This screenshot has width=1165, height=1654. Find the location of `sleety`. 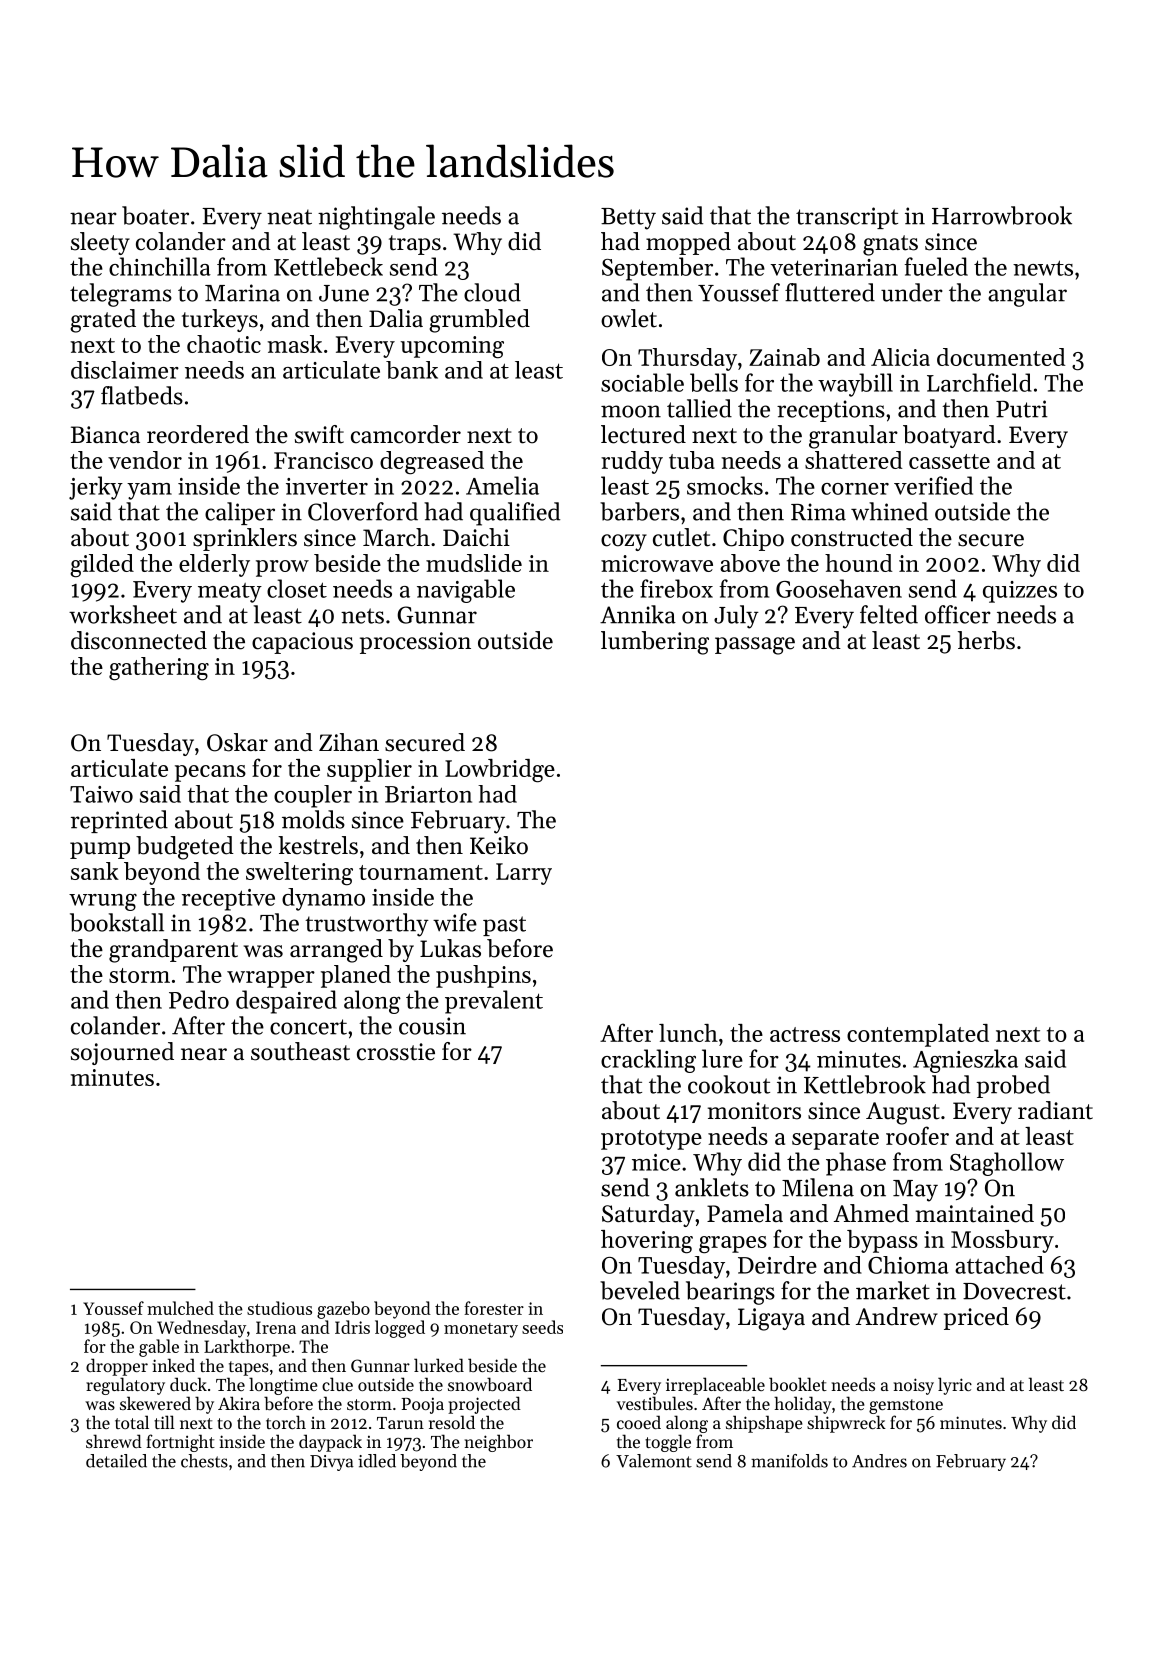

sleety is located at coordinates (100, 243).
